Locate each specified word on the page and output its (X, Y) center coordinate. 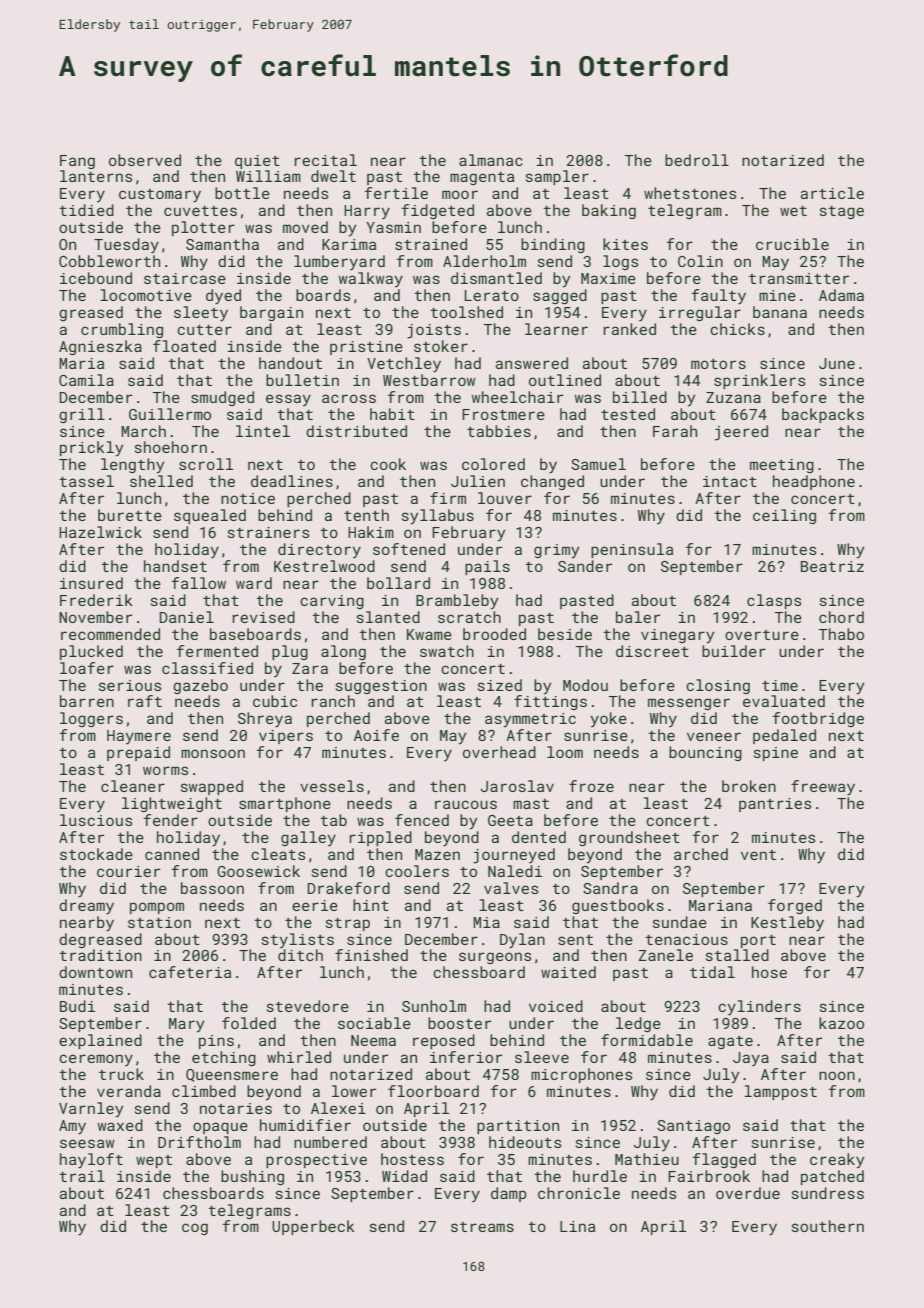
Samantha (222, 244)
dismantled (496, 278)
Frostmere (503, 414)
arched (701, 854)
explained (100, 1041)
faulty (719, 297)
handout (290, 363)
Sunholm (434, 1006)
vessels (332, 786)
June (837, 363)
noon (837, 1075)
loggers (91, 719)
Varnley (91, 1110)
